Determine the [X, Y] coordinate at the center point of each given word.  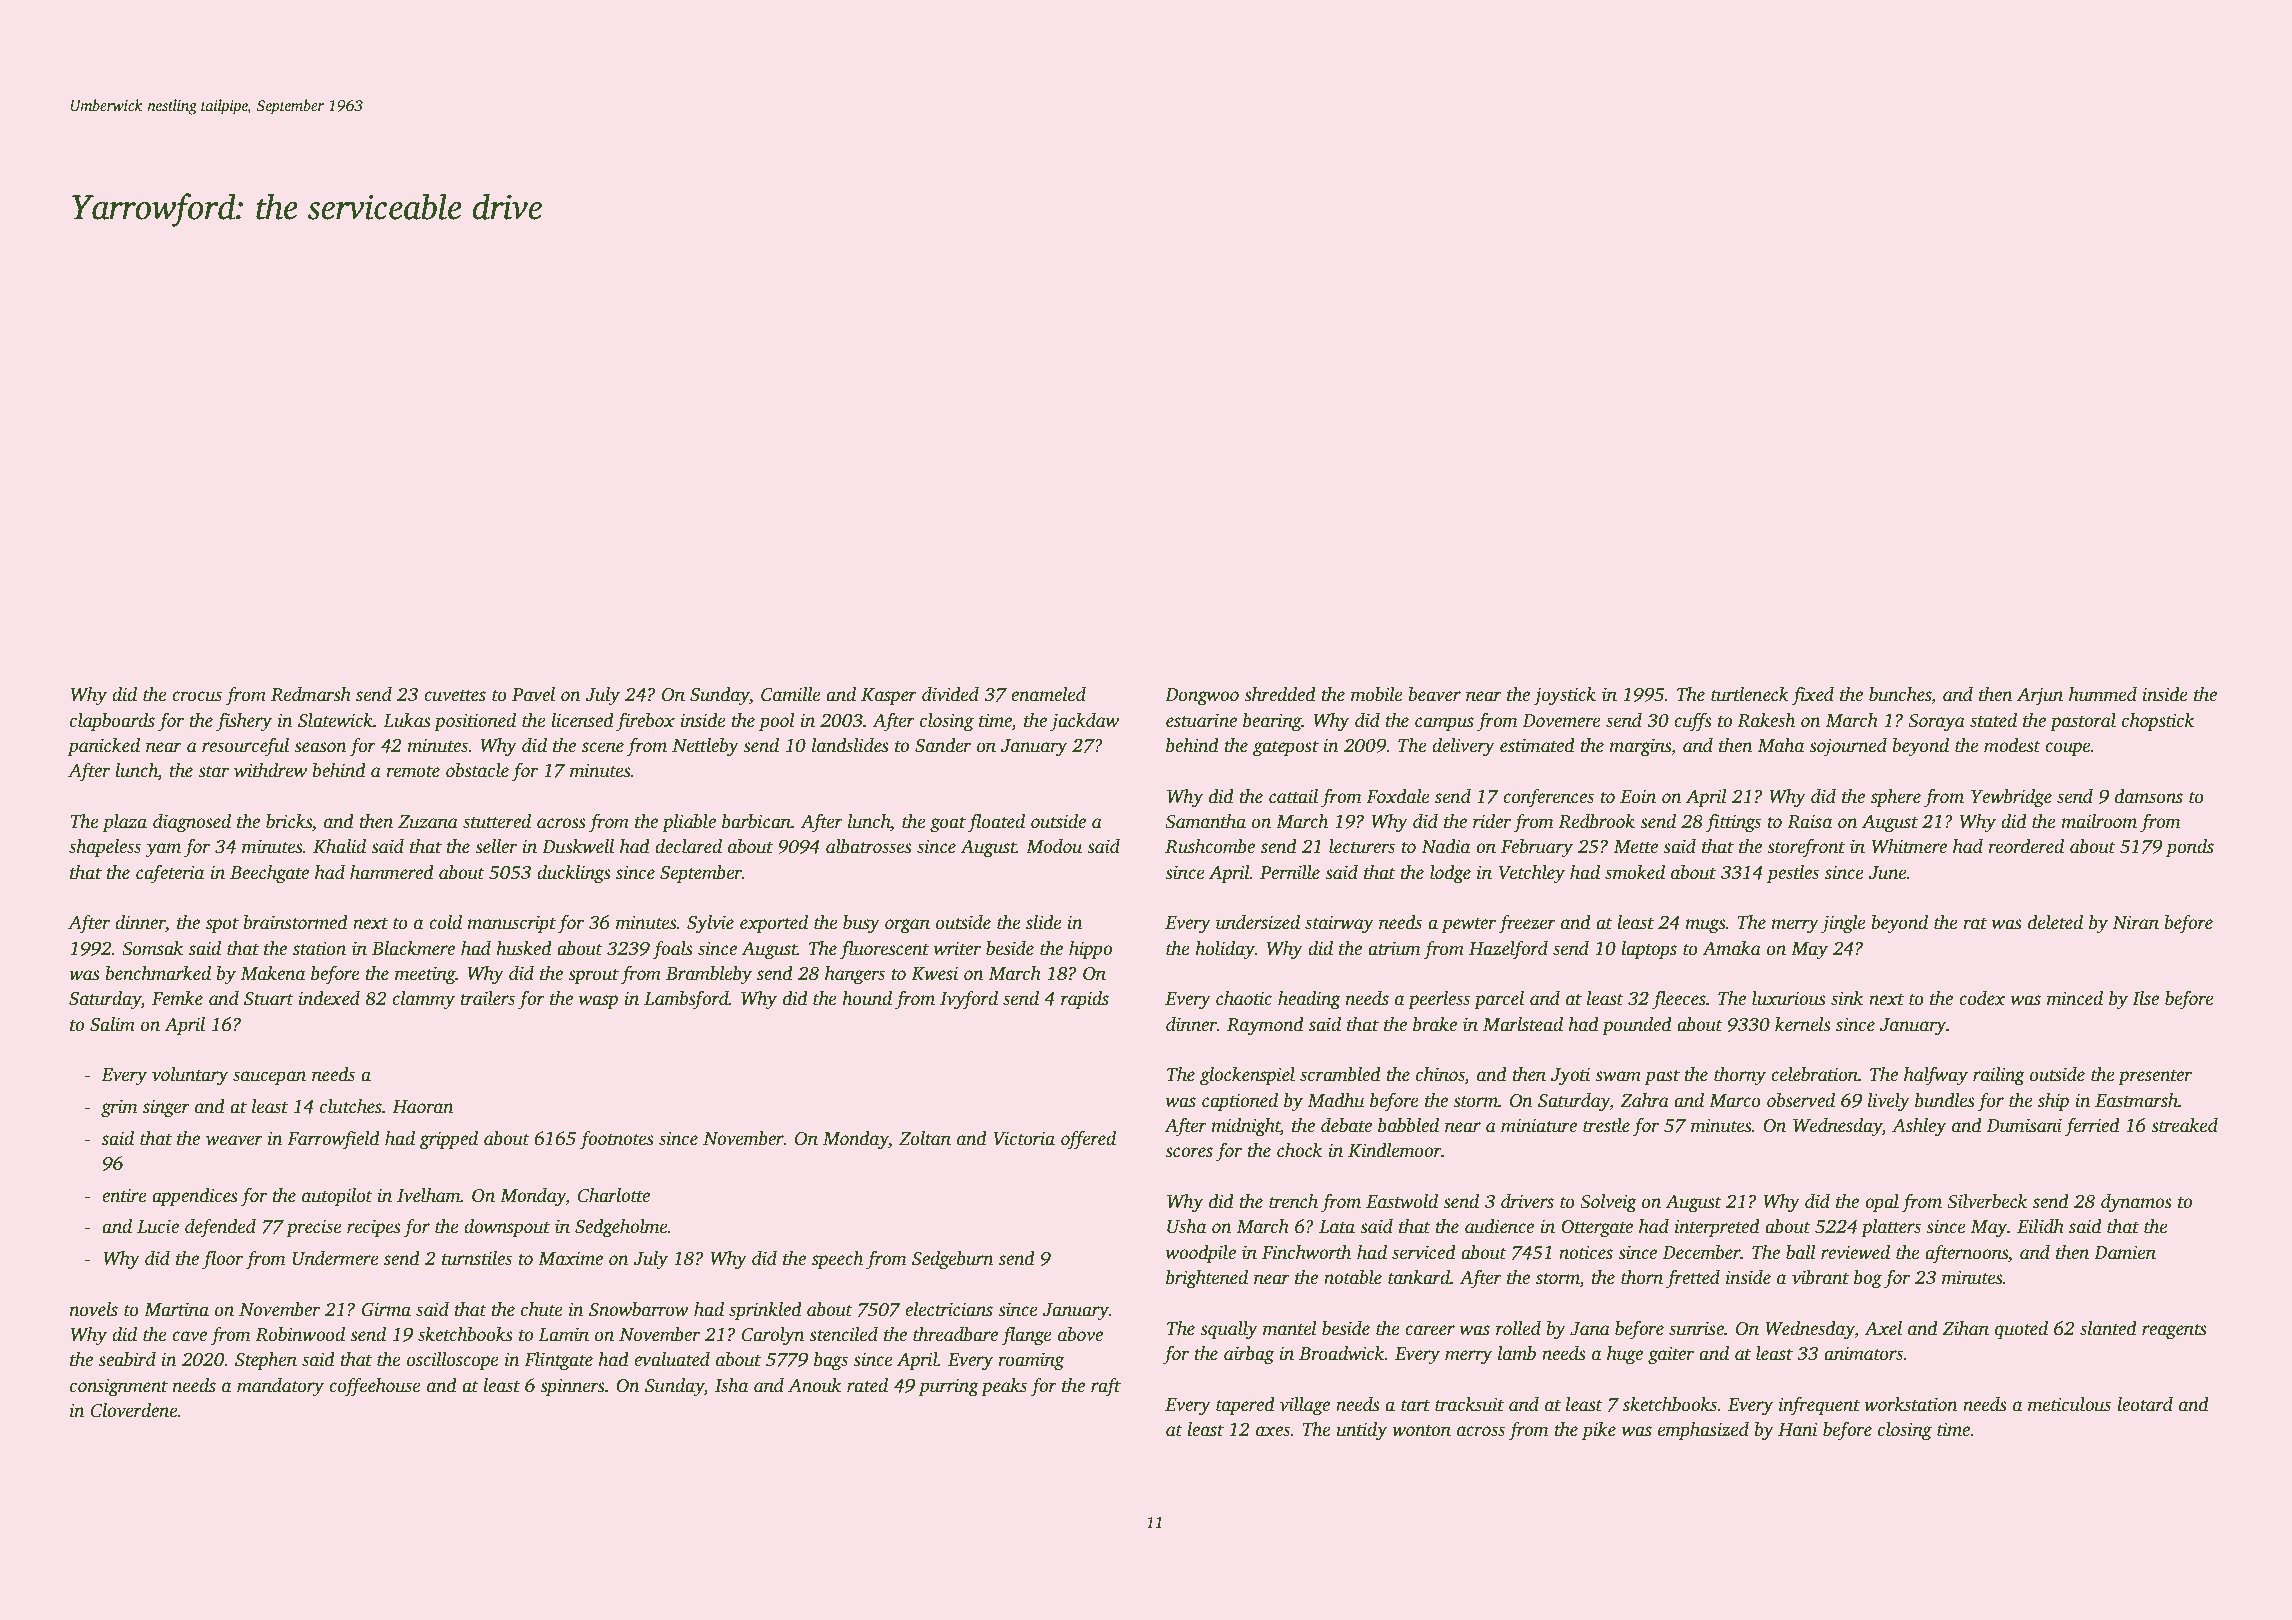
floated [996, 823]
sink [1847, 998]
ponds [2190, 848]
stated [1993, 720]
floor [222, 1260]
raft [1106, 1387]
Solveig [1608, 1203]
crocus [197, 696]
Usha [1186, 1226]
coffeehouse [375, 1387]
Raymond [1265, 1026]
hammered [392, 872]
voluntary [190, 1076]
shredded [1280, 694]
